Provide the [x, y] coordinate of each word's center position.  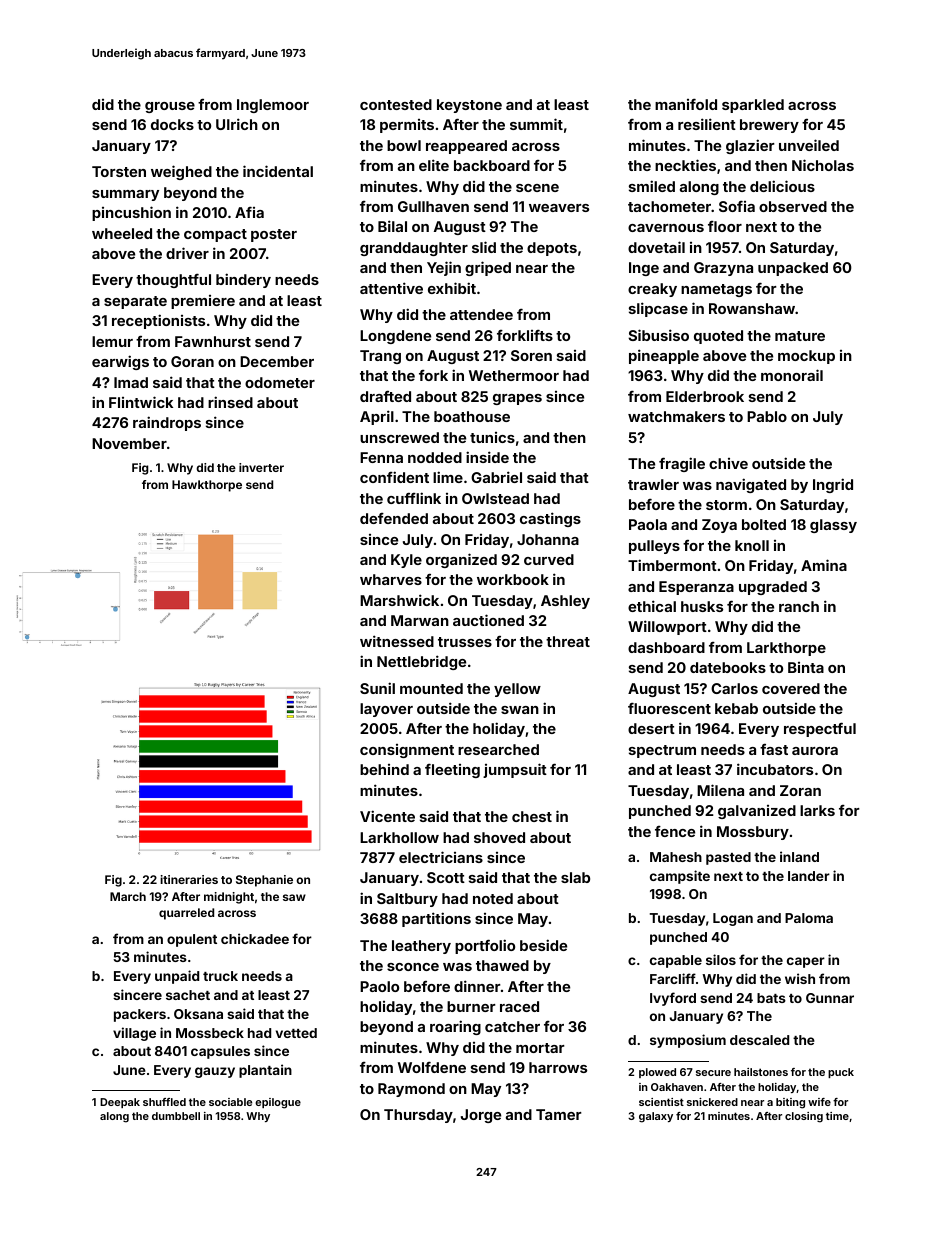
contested [396, 104]
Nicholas [823, 165]
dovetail [656, 247]
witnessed [397, 641]
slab [575, 877]
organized [461, 560]
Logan [733, 919]
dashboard [666, 647]
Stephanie [264, 881]
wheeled [122, 233]
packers [140, 1015]
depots [552, 249]
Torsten [119, 171]
